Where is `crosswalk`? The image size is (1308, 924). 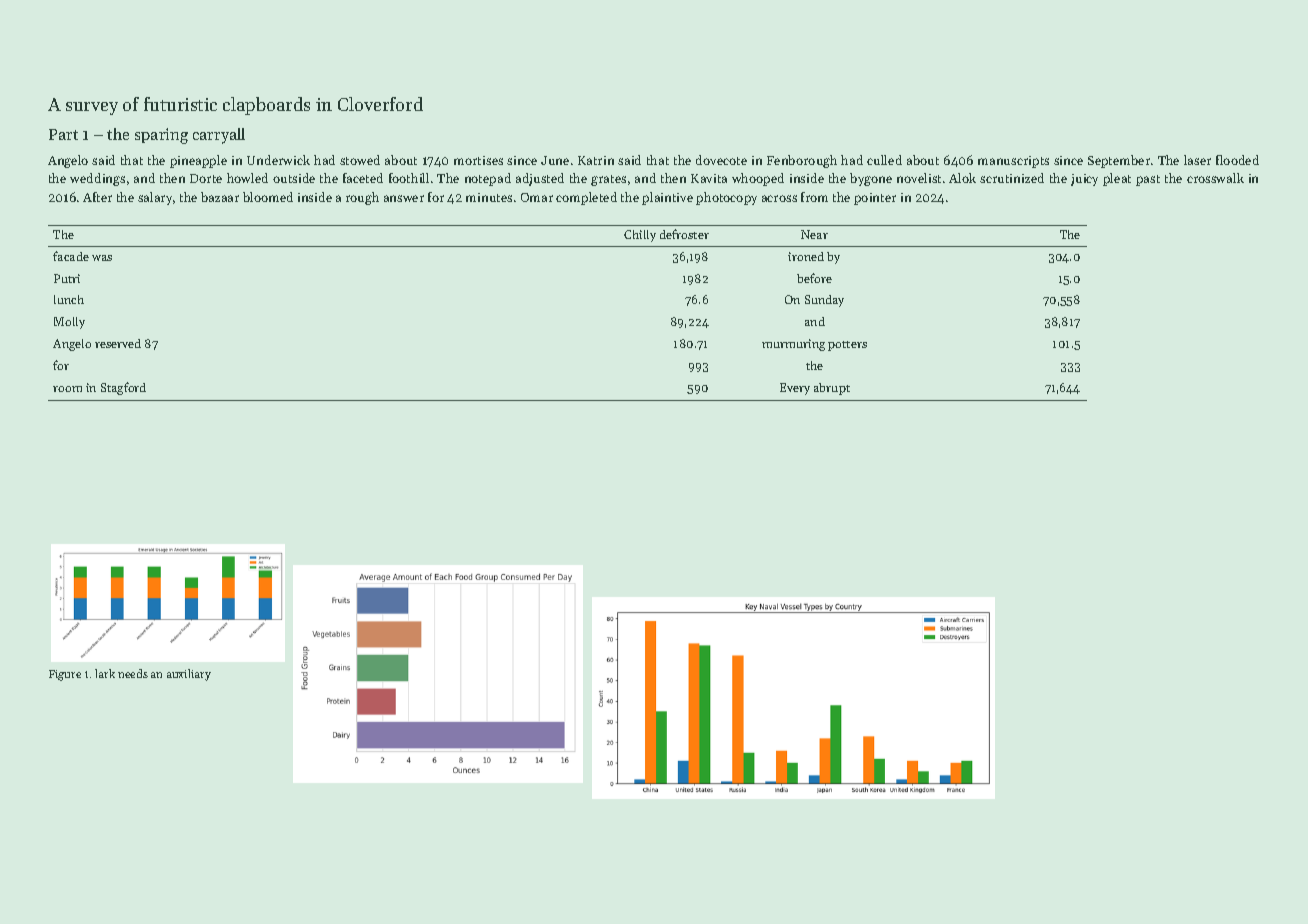 crosswalk is located at coordinates (1215, 178).
